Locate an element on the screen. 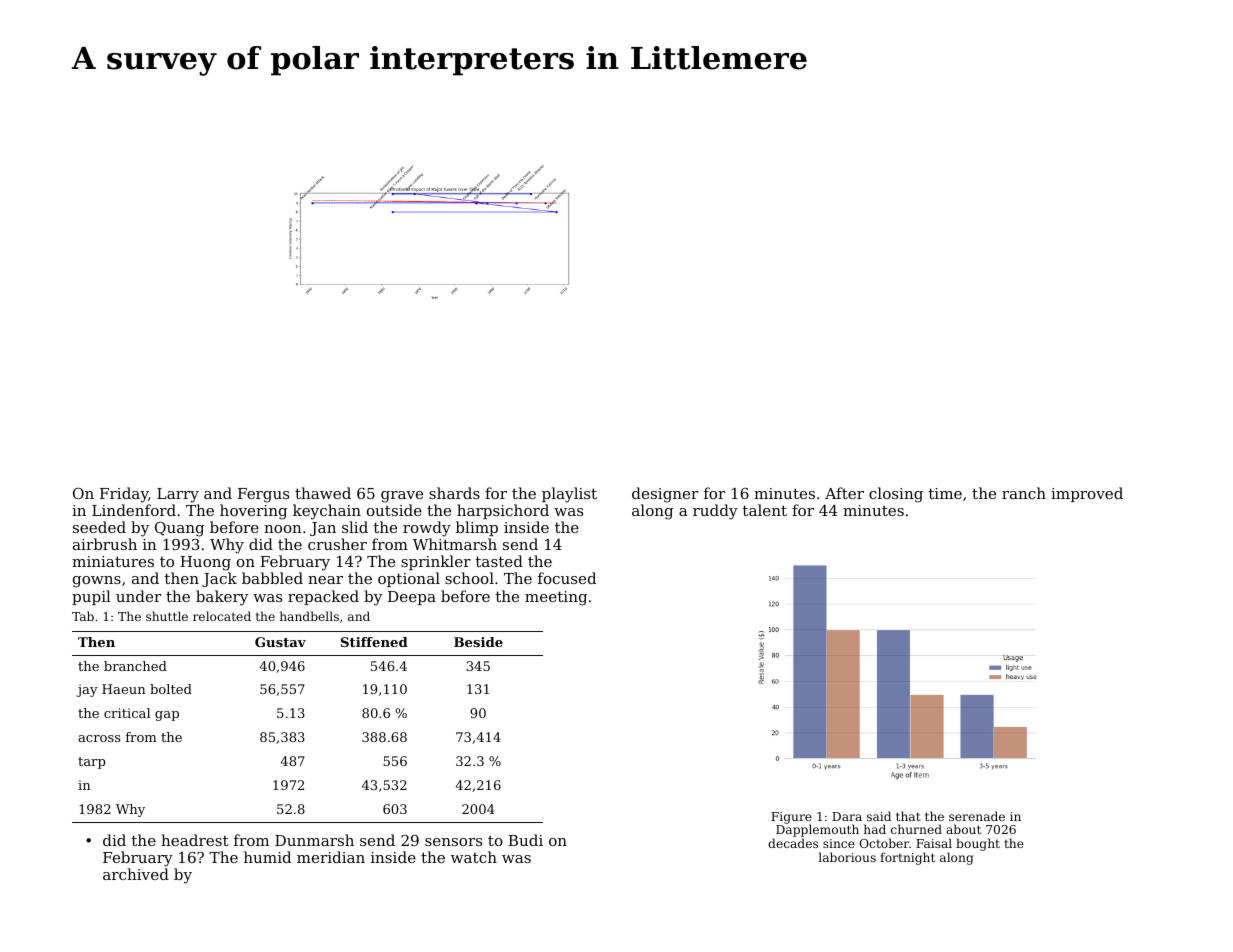 This screenshot has width=1233, height=952. Budi is located at coordinates (525, 840).
